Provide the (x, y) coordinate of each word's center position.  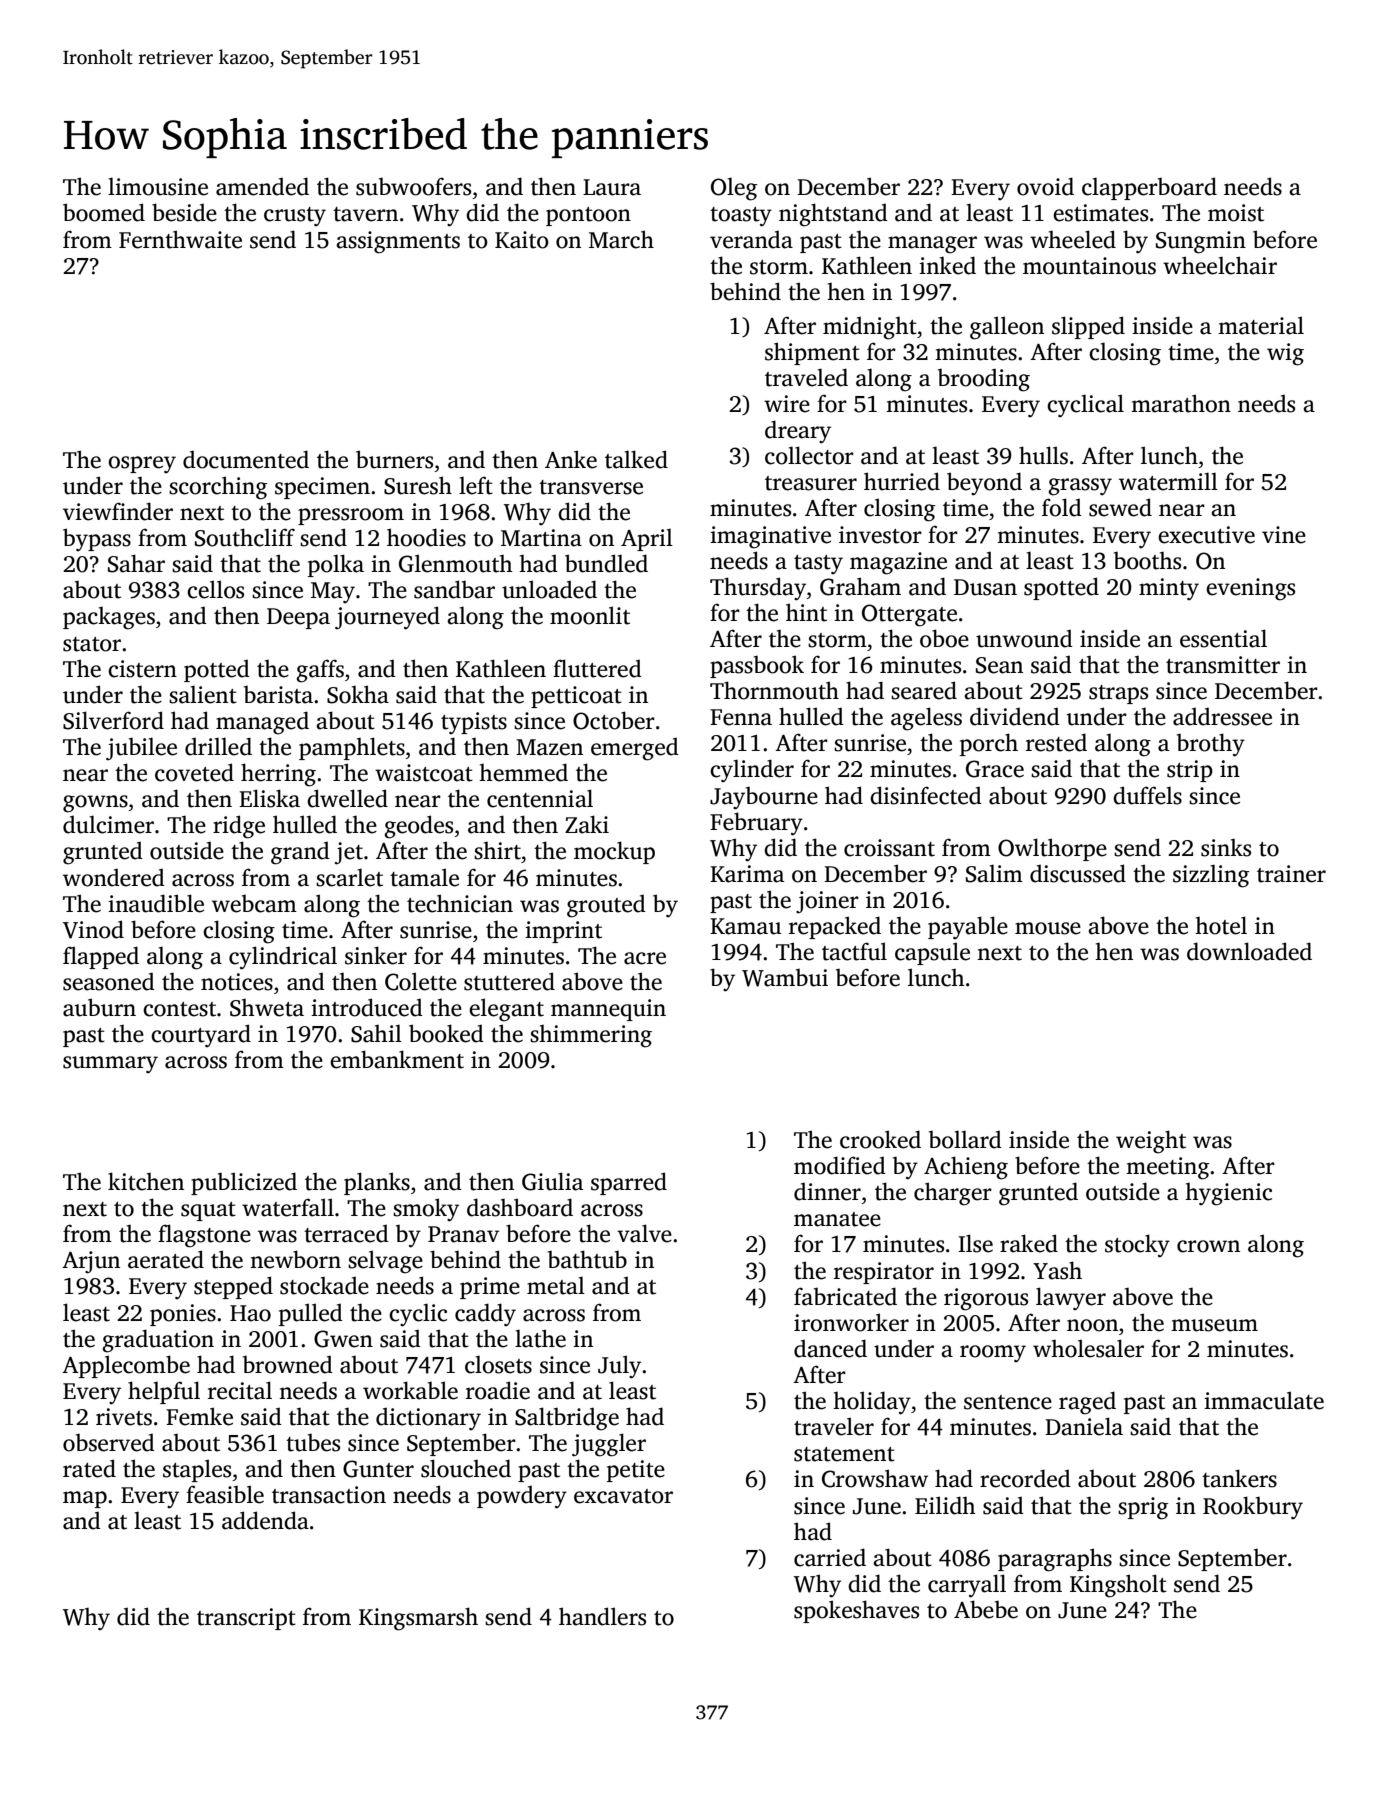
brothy (1211, 745)
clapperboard (1149, 188)
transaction (329, 1495)
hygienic (1228, 1194)
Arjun (91, 1262)
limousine (158, 186)
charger (953, 1194)
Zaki (587, 824)
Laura (612, 187)
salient (203, 694)
